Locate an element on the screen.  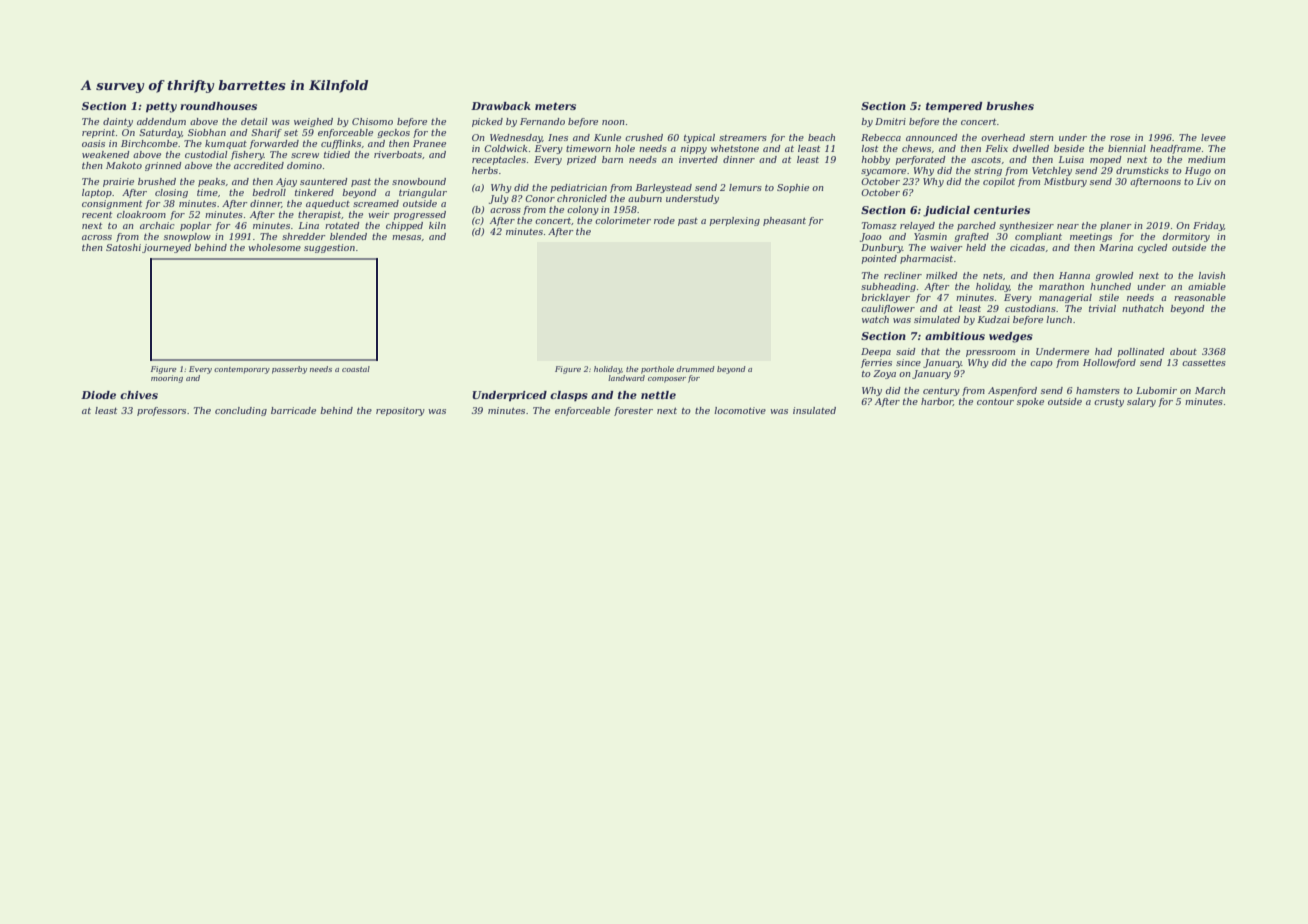
repository is located at coordinates (400, 411).
